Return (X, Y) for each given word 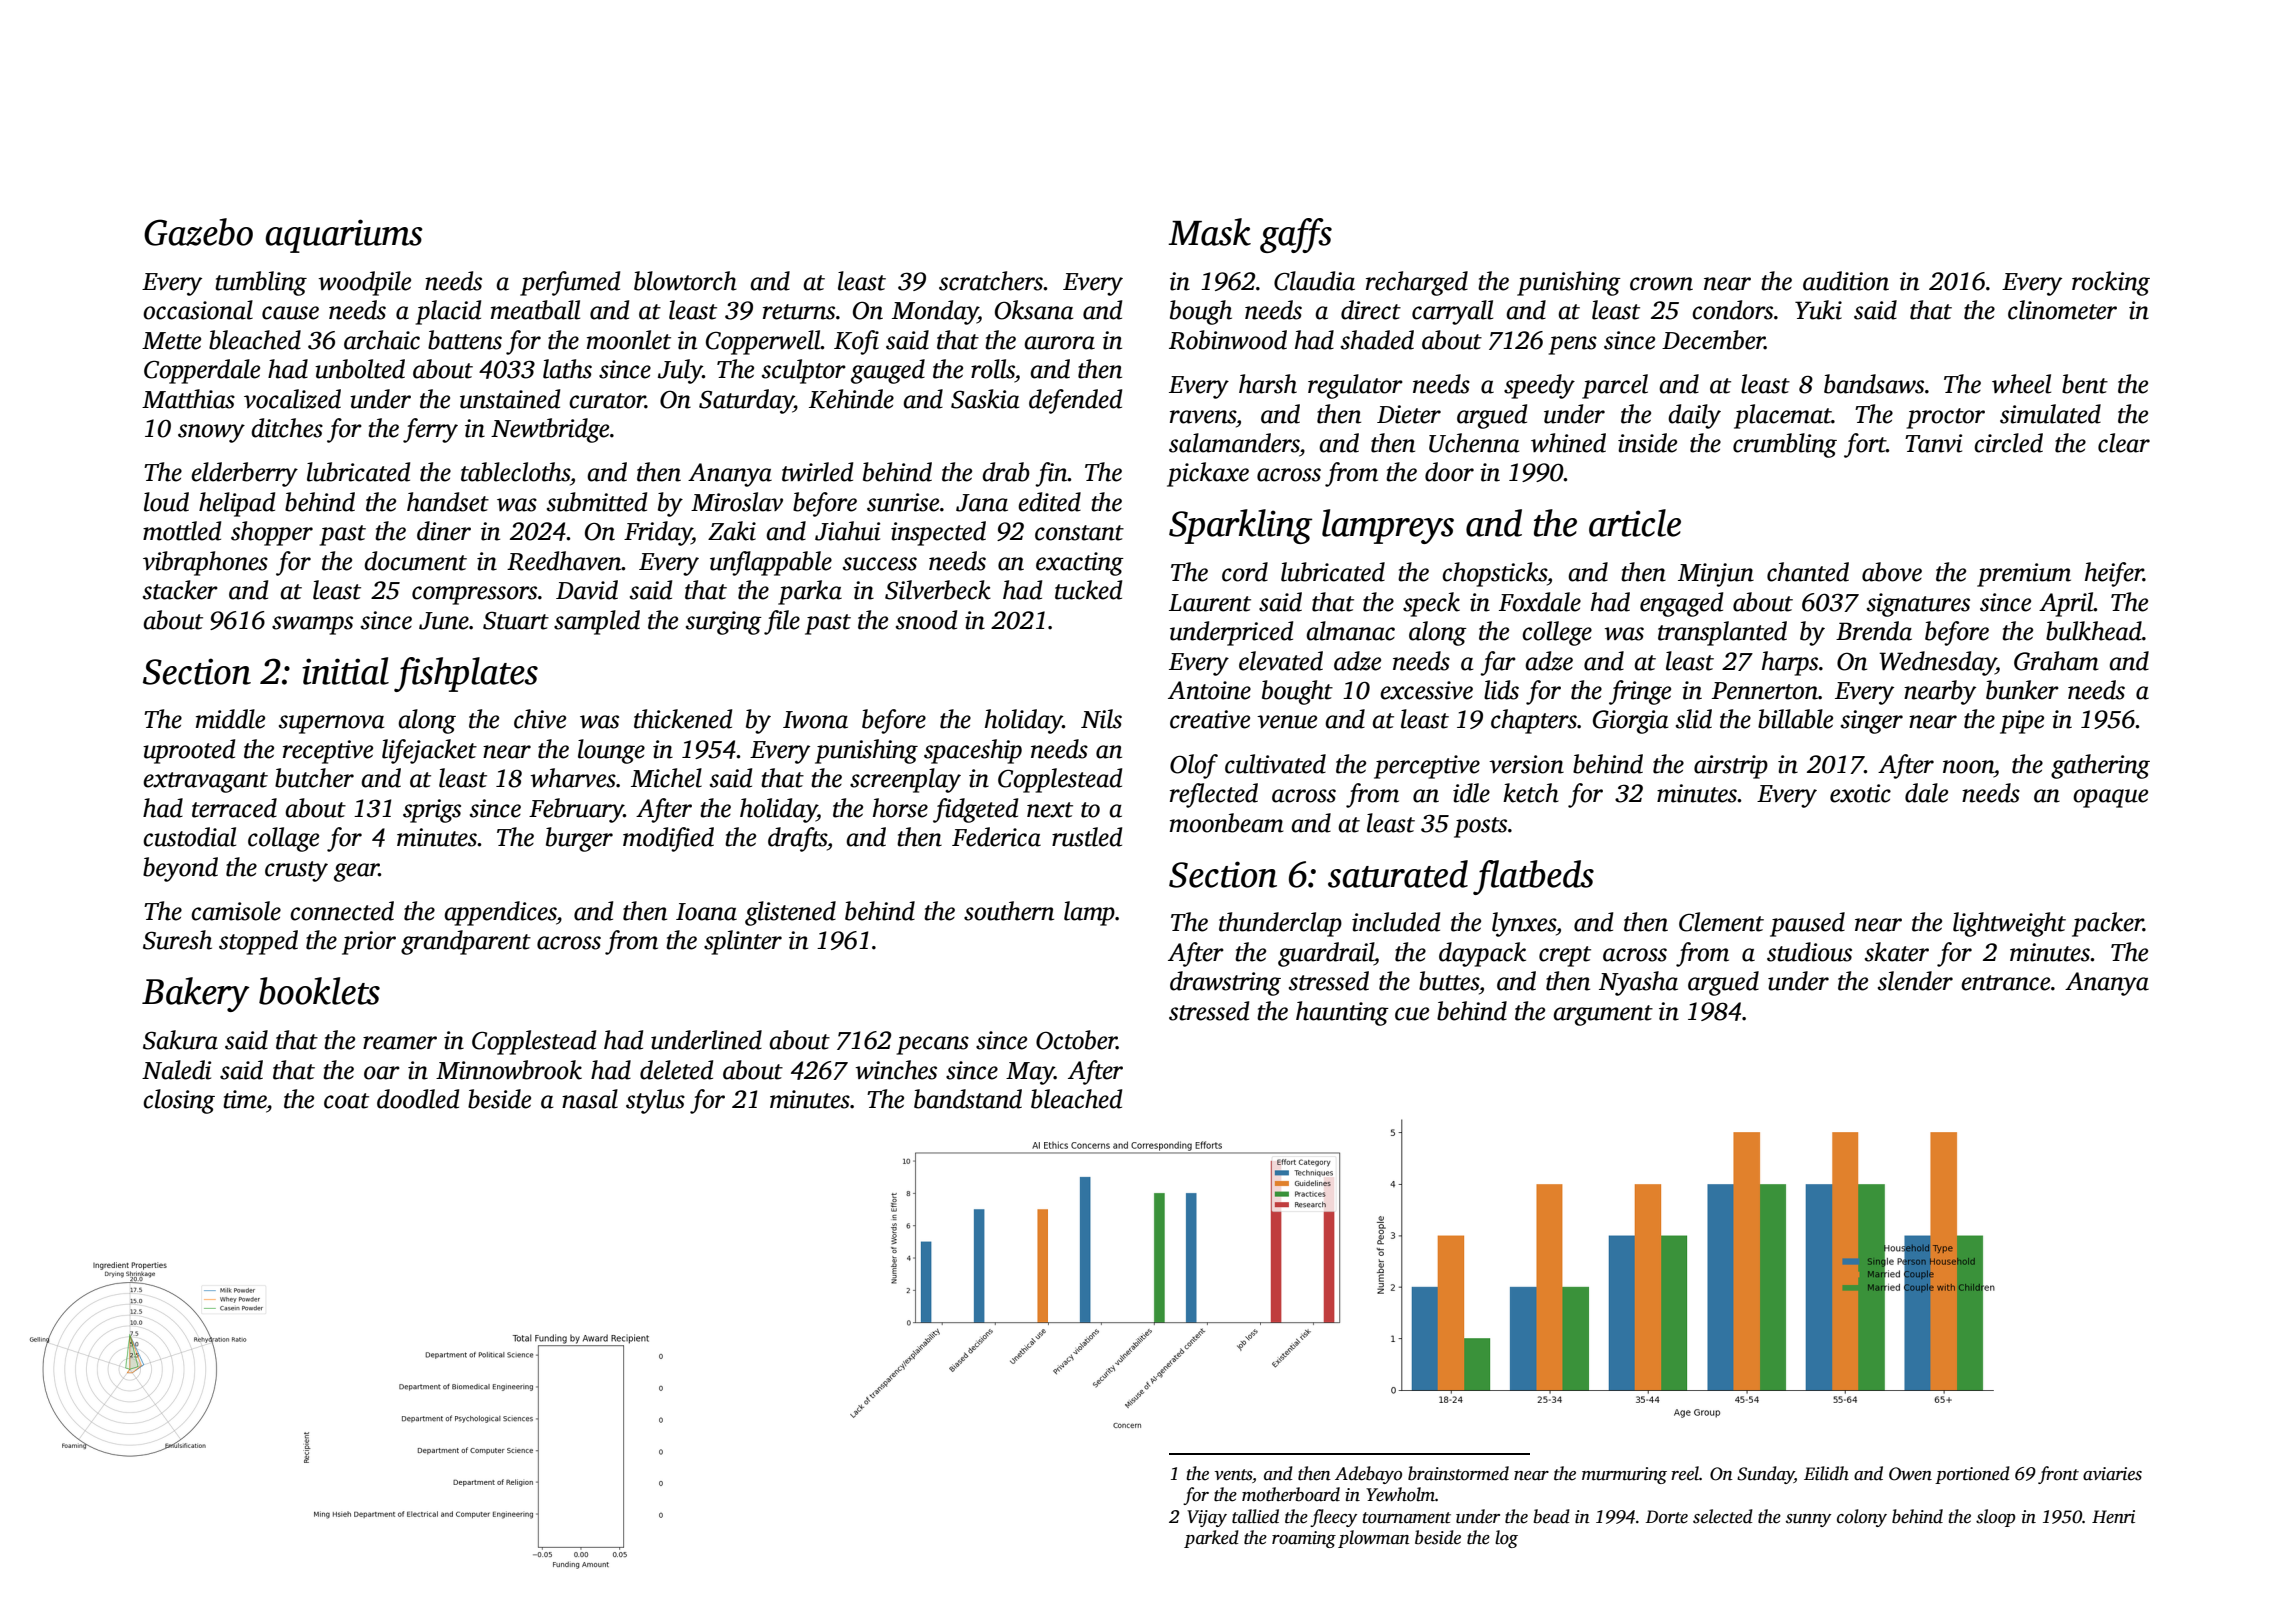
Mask (1209, 232)
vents (1233, 1475)
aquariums (344, 236)
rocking (2111, 283)
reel (1685, 1473)
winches (896, 1070)
